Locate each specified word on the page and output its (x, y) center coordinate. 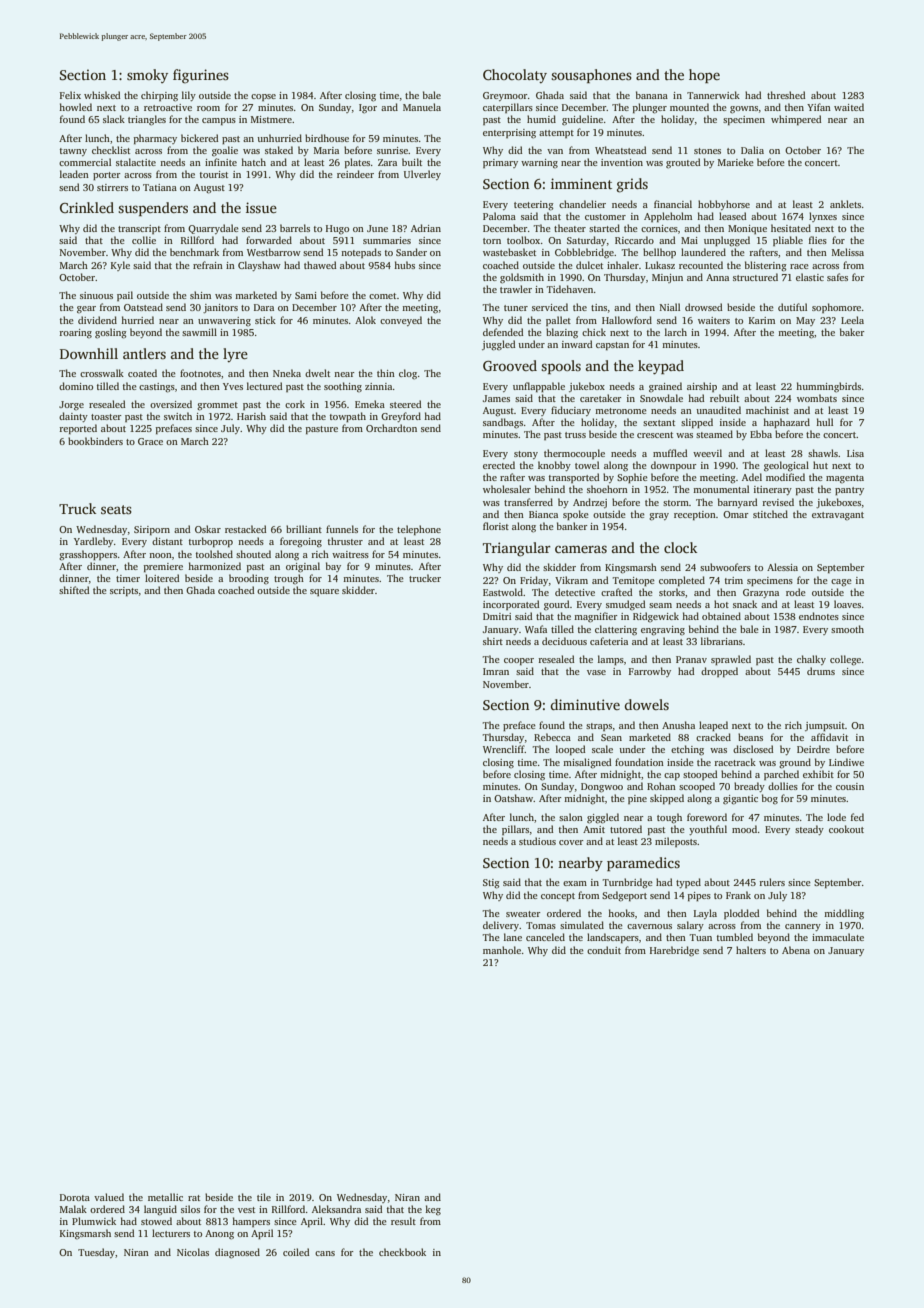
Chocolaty (515, 76)
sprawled (731, 660)
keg (433, 1210)
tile (264, 1197)
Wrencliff (504, 749)
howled (75, 107)
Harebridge (674, 951)
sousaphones (591, 76)
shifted (74, 590)
